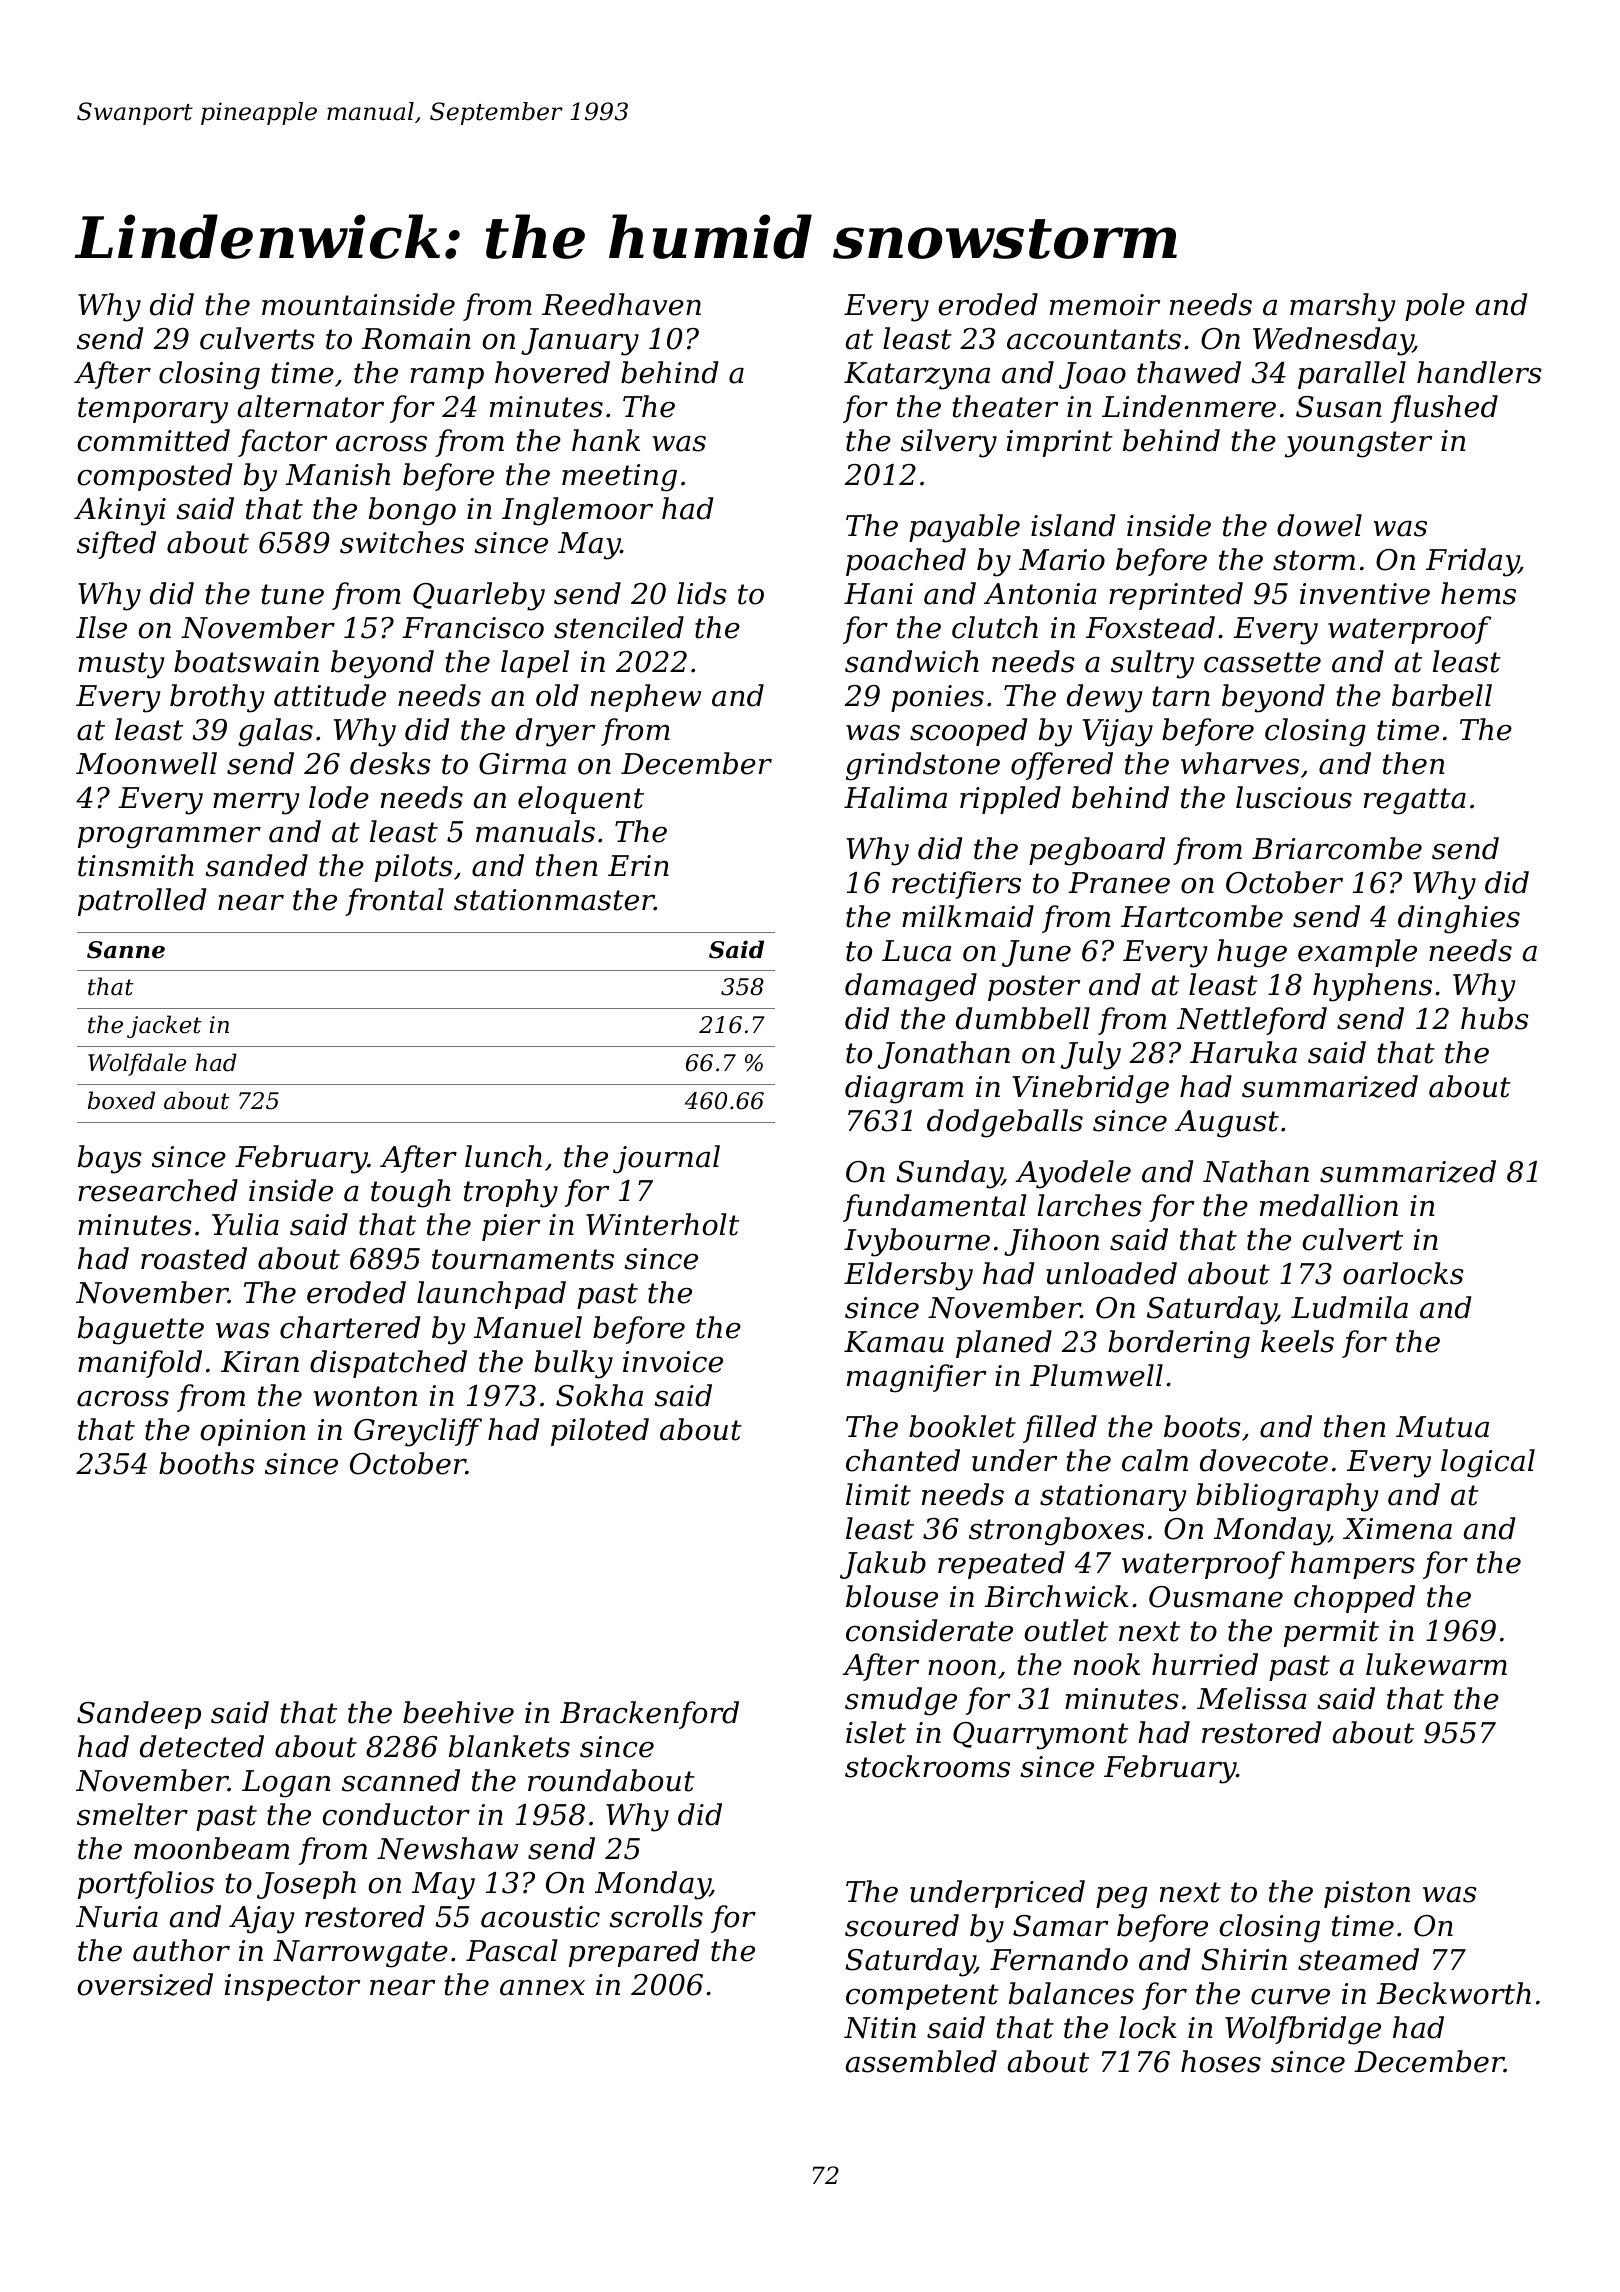 Image resolution: width=1620 pixels, height=2292 pixels. Describe the element at coordinates (666, 1159) in the screenshot. I see `journal` at that location.
